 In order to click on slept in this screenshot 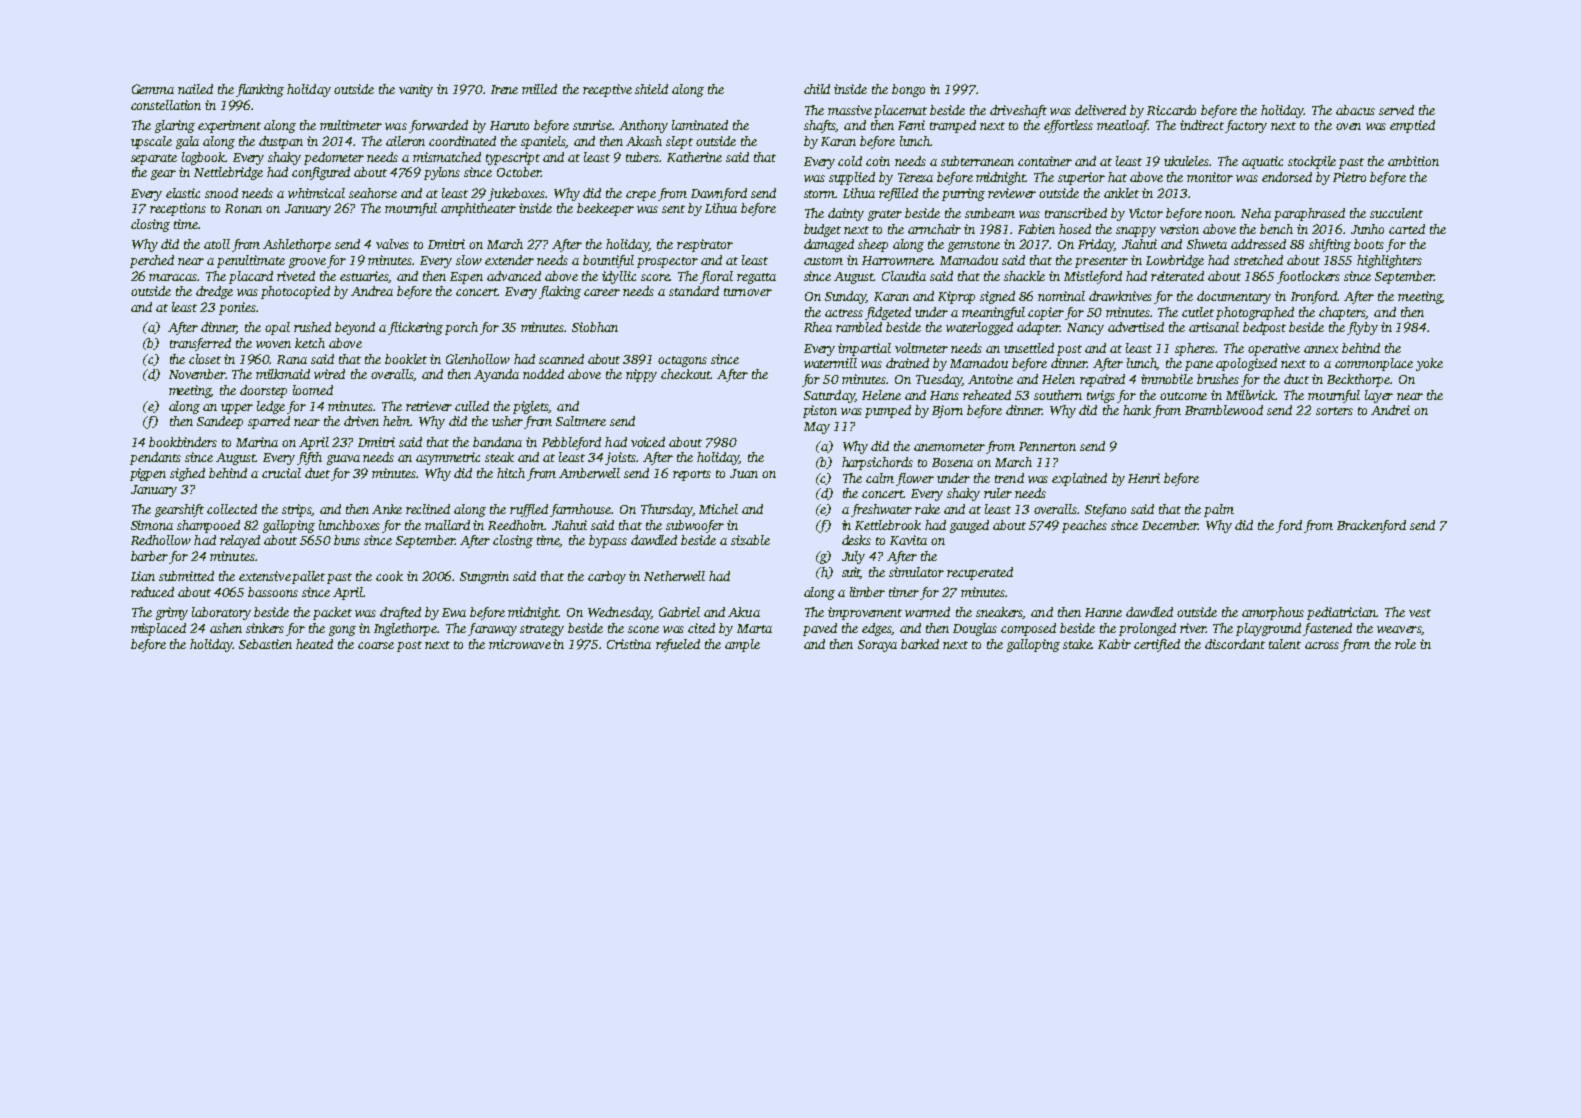, I will do `click(679, 142)`.
